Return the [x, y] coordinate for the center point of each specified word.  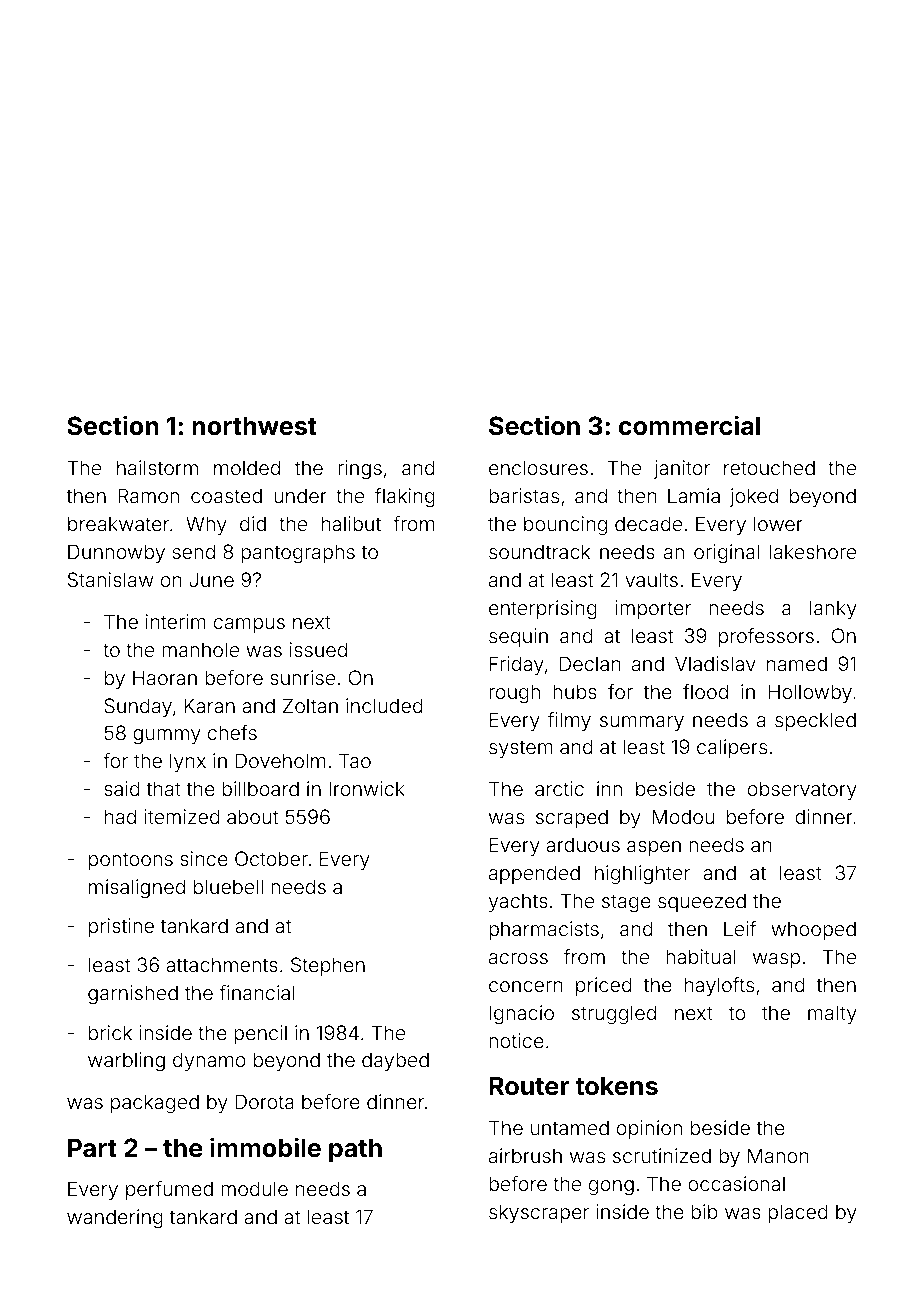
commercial [689, 425]
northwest [254, 426]
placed [798, 1213]
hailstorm [157, 467]
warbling [126, 1062]
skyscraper [539, 1213]
